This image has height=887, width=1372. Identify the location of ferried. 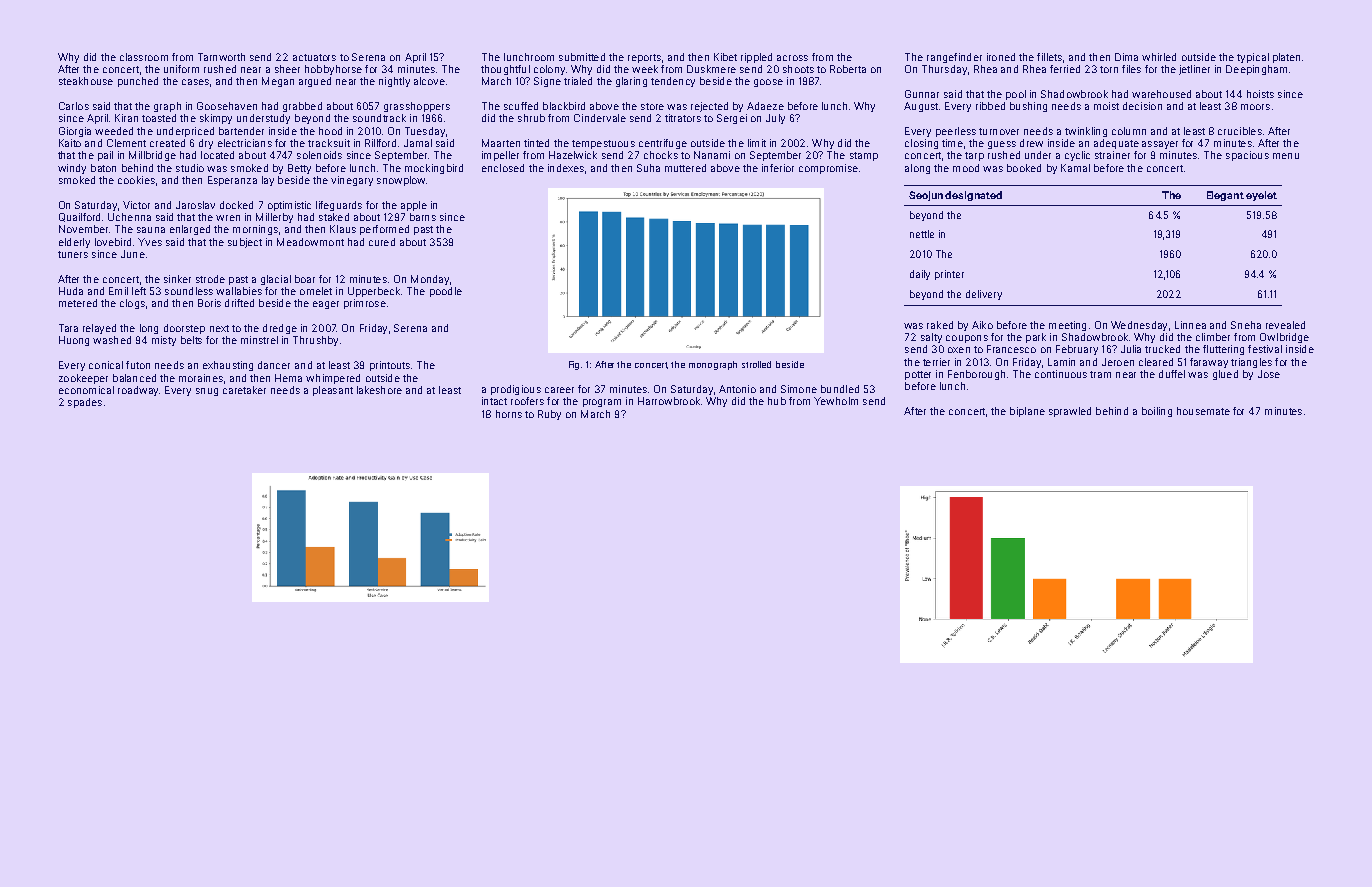
(1065, 69).
